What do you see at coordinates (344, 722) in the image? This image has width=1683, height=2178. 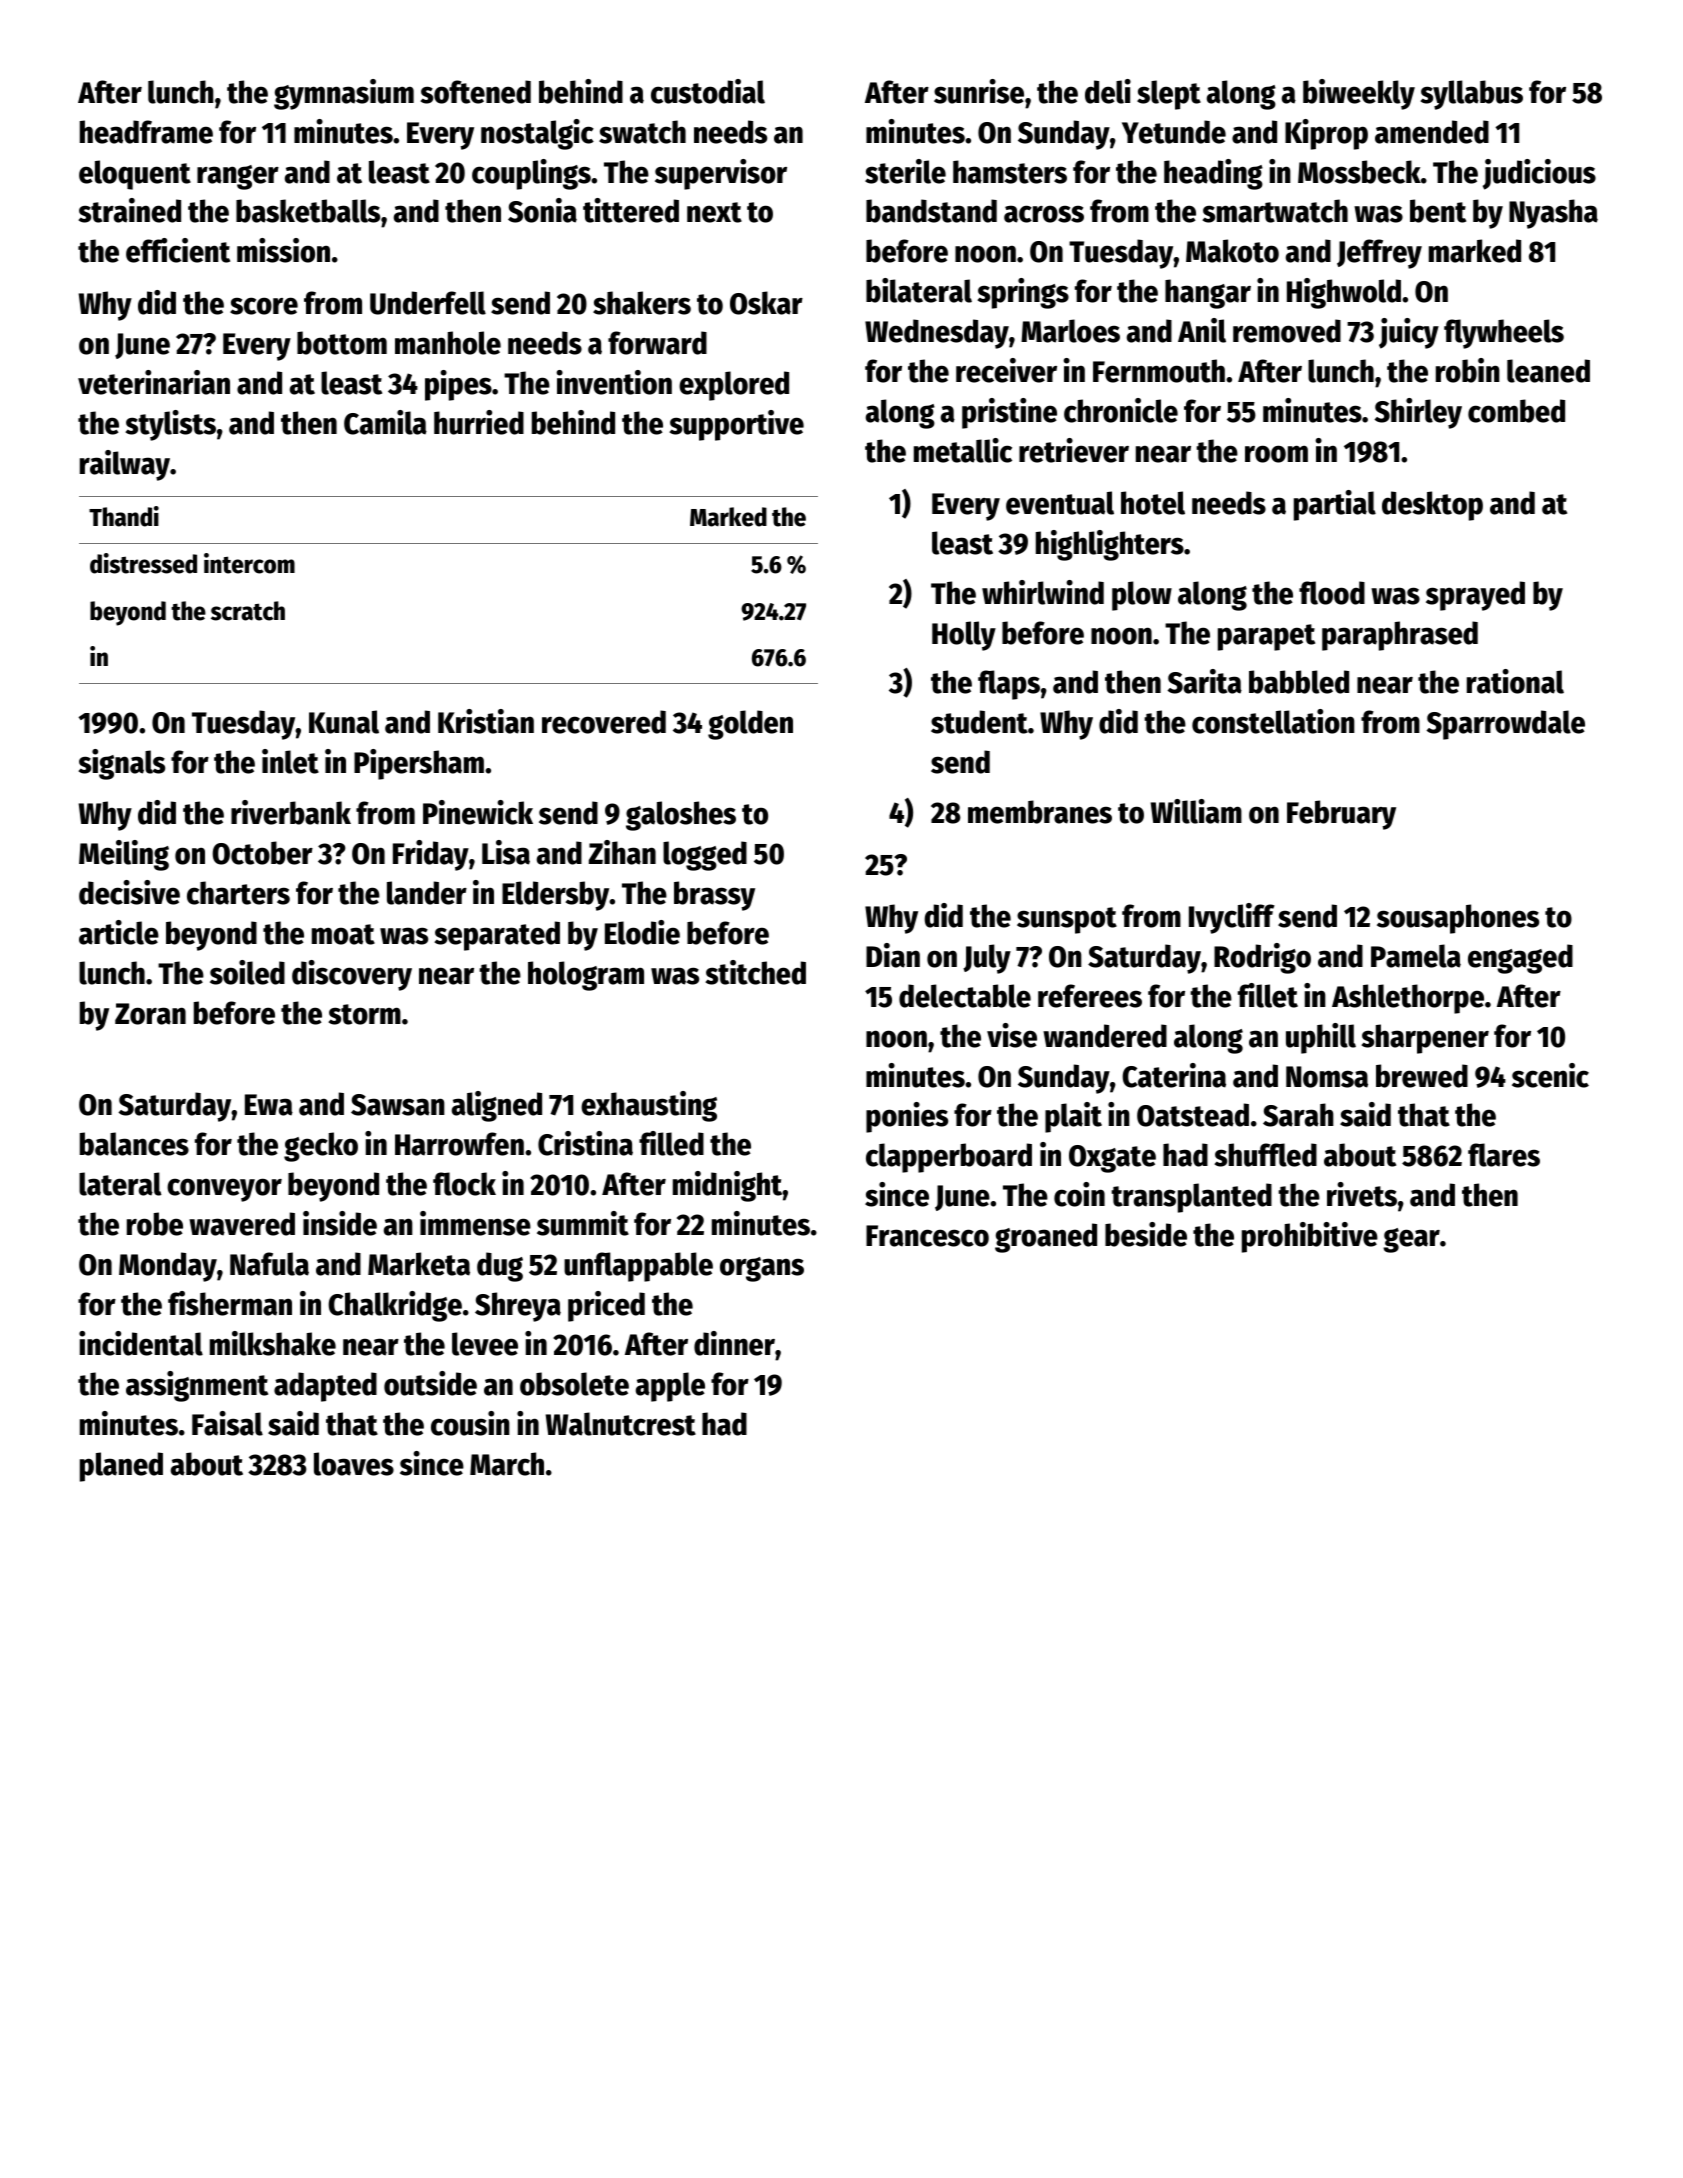 I see `Kunal` at bounding box center [344, 722].
